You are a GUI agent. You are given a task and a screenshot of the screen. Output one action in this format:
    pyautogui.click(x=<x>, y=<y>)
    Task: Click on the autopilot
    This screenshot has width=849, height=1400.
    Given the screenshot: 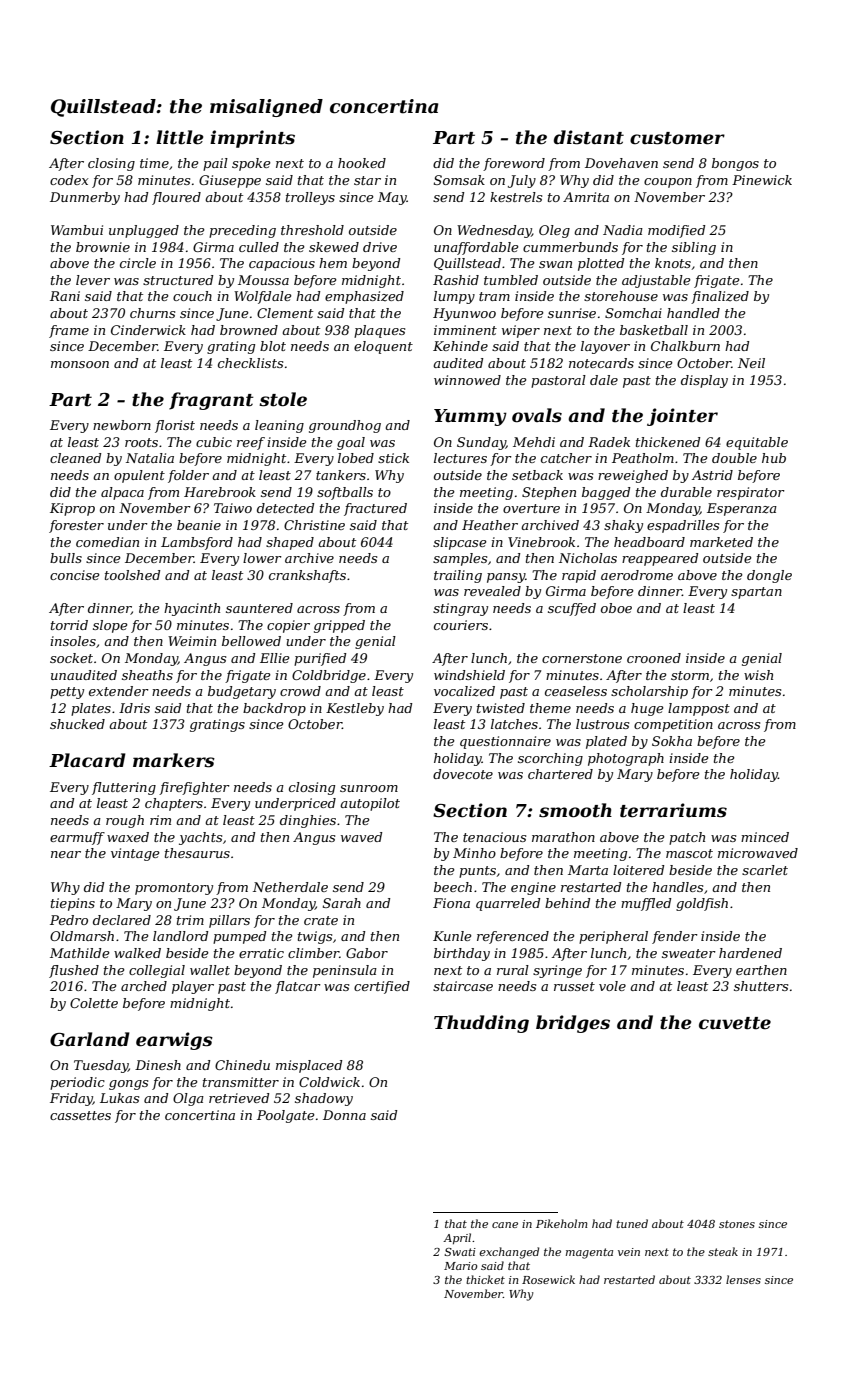 What is the action you would take?
    pyautogui.click(x=370, y=804)
